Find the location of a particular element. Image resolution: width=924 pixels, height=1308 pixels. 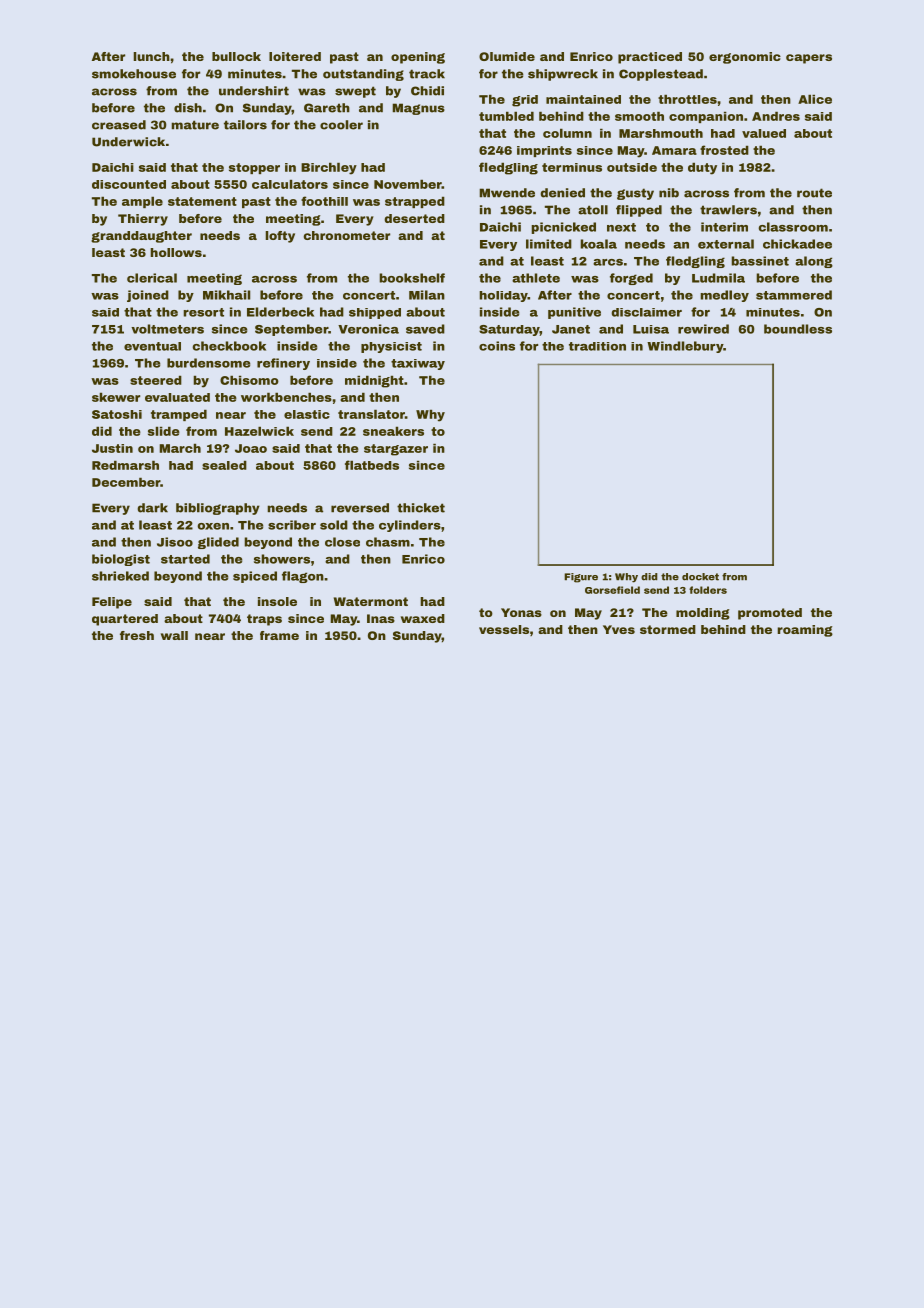

docket is located at coordinates (700, 577).
